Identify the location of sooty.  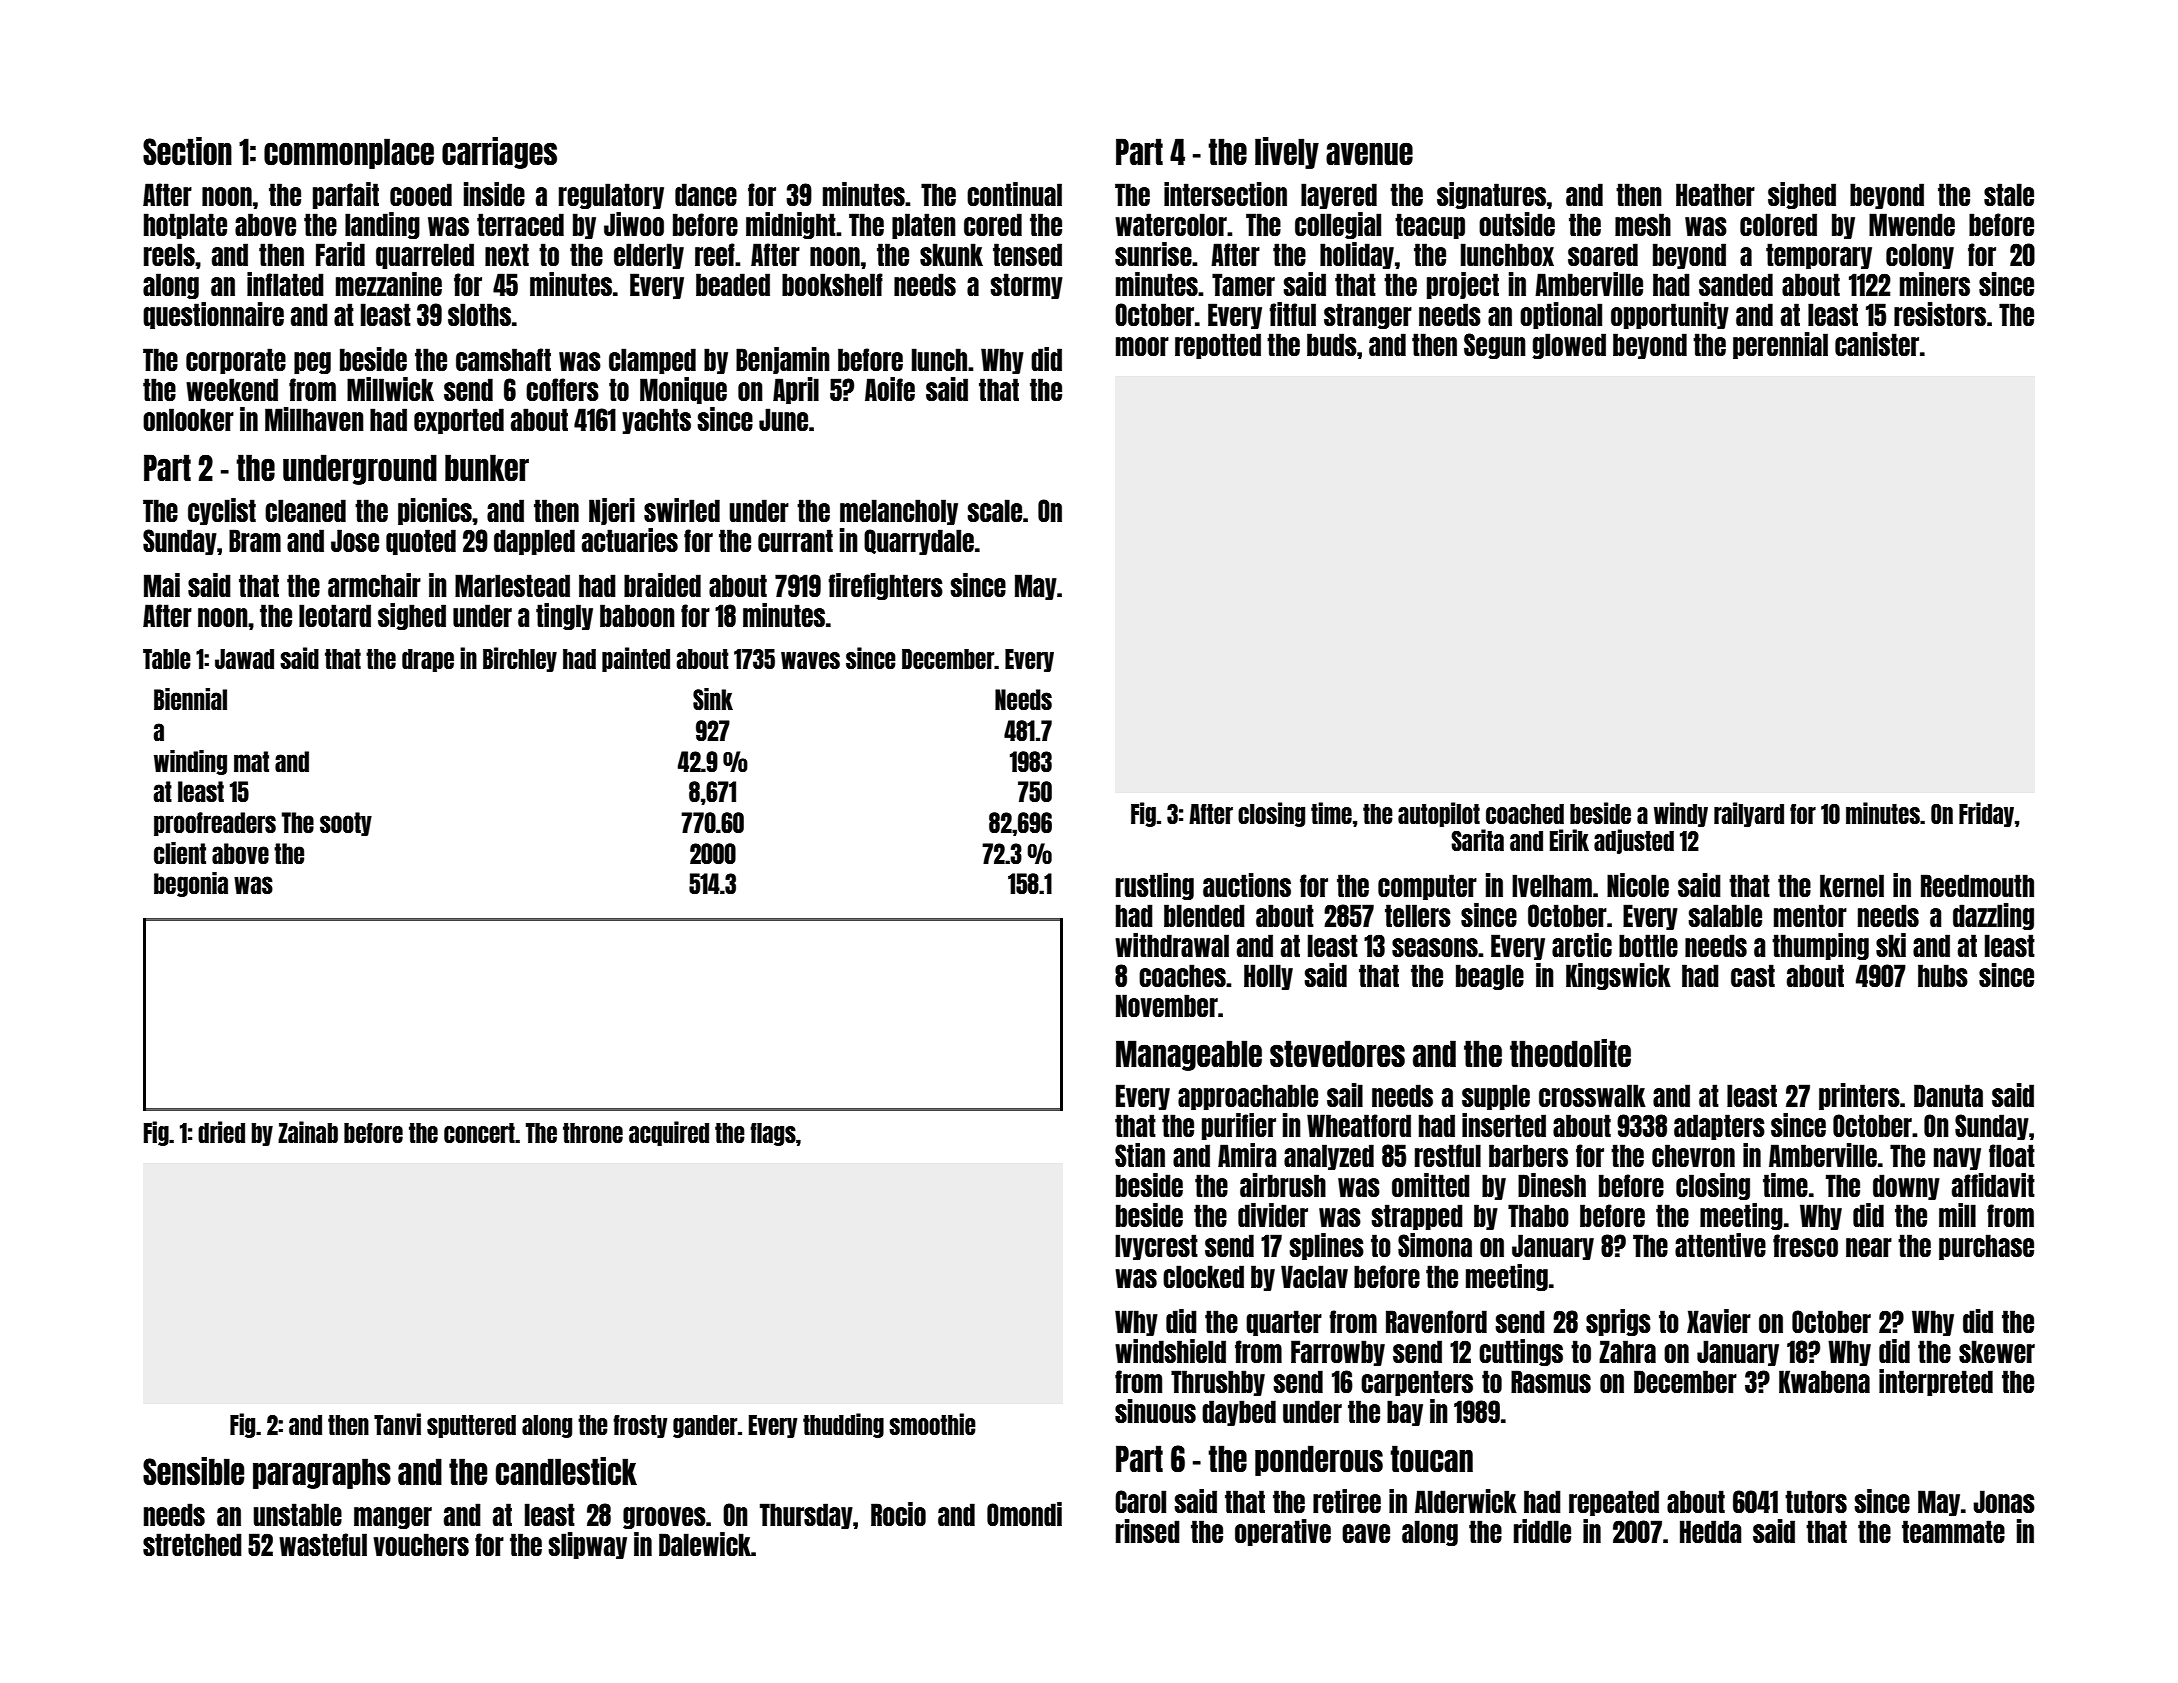
(346, 824).
